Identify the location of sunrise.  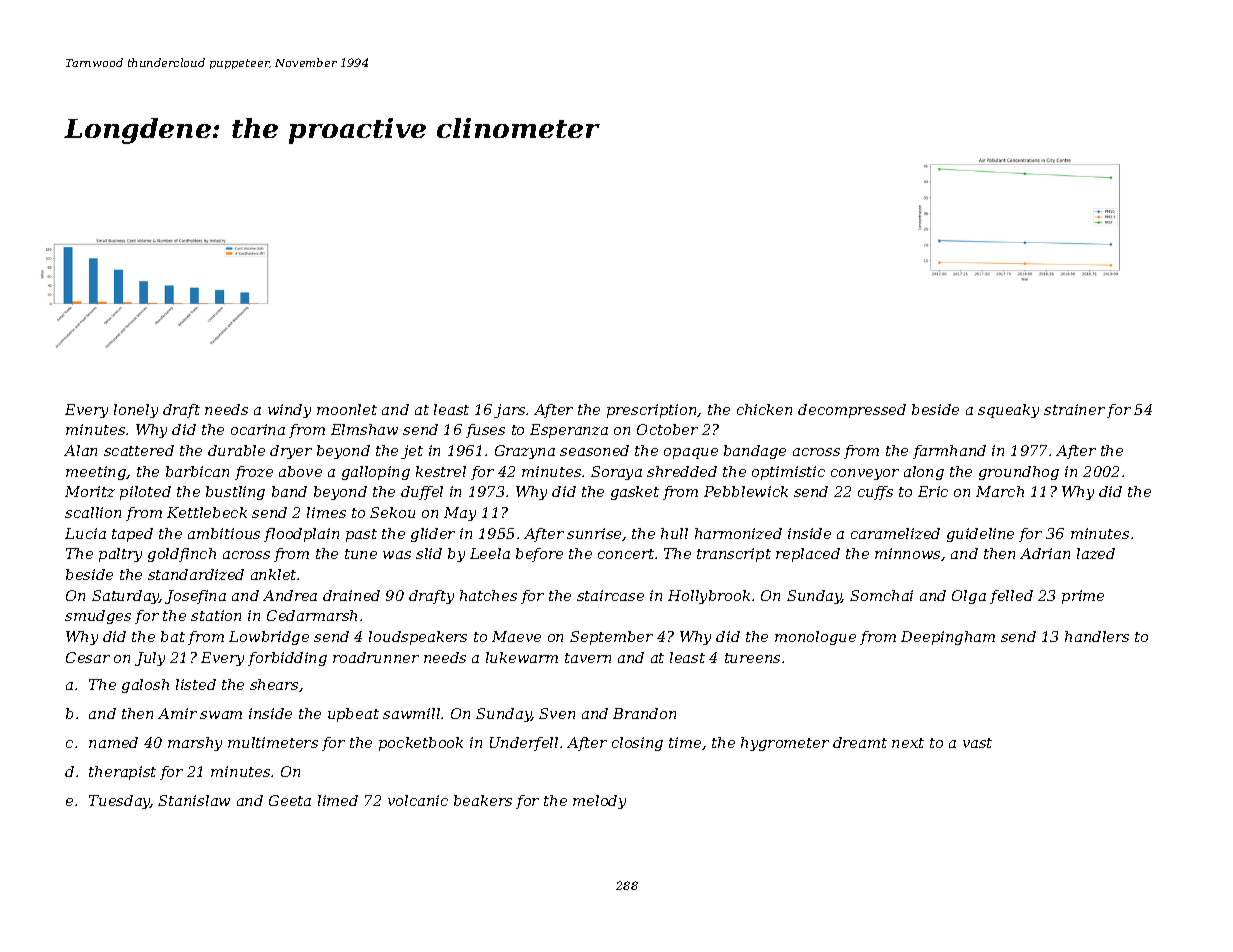
(594, 533).
